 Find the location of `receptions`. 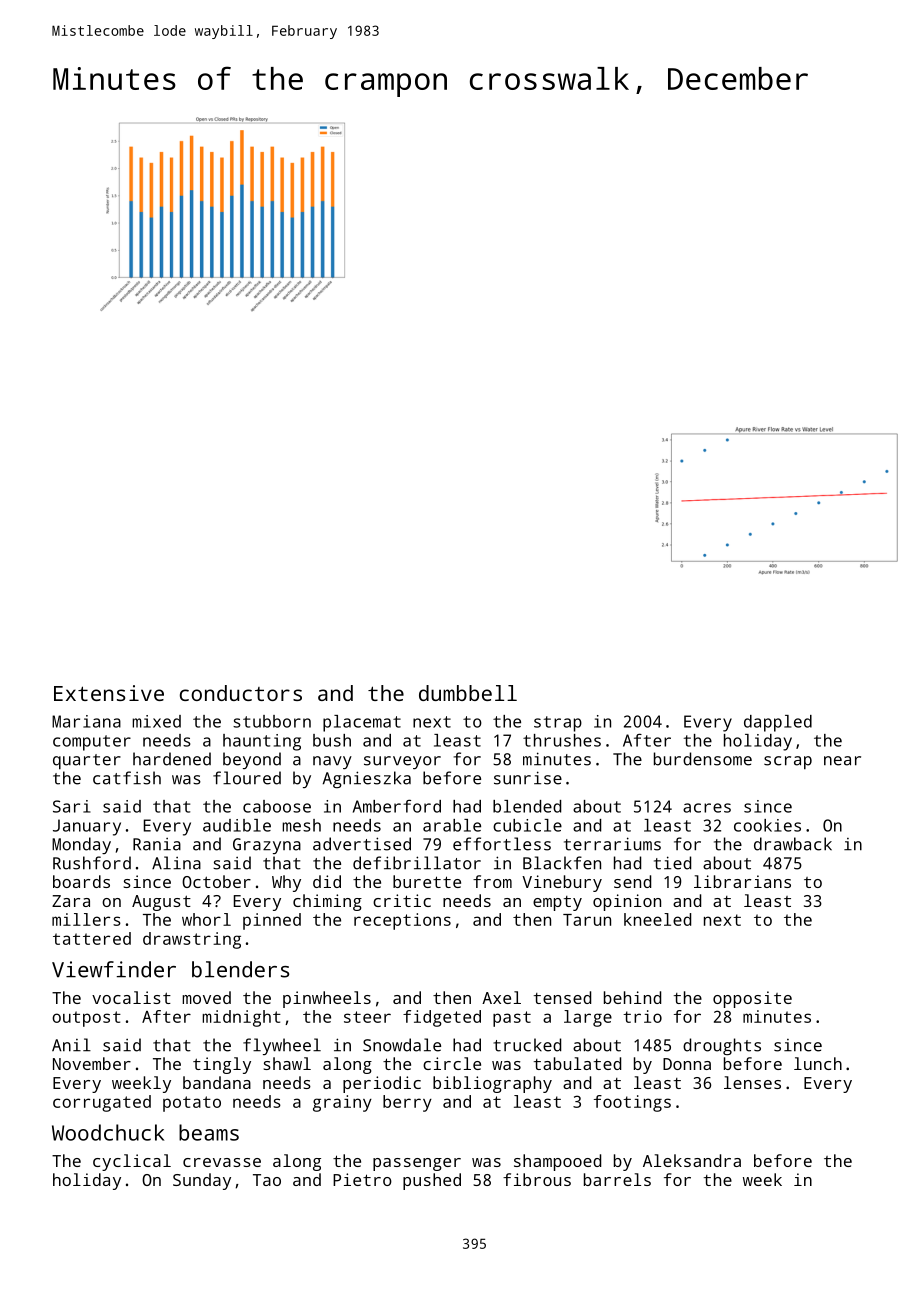

receptions is located at coordinates (402, 921).
